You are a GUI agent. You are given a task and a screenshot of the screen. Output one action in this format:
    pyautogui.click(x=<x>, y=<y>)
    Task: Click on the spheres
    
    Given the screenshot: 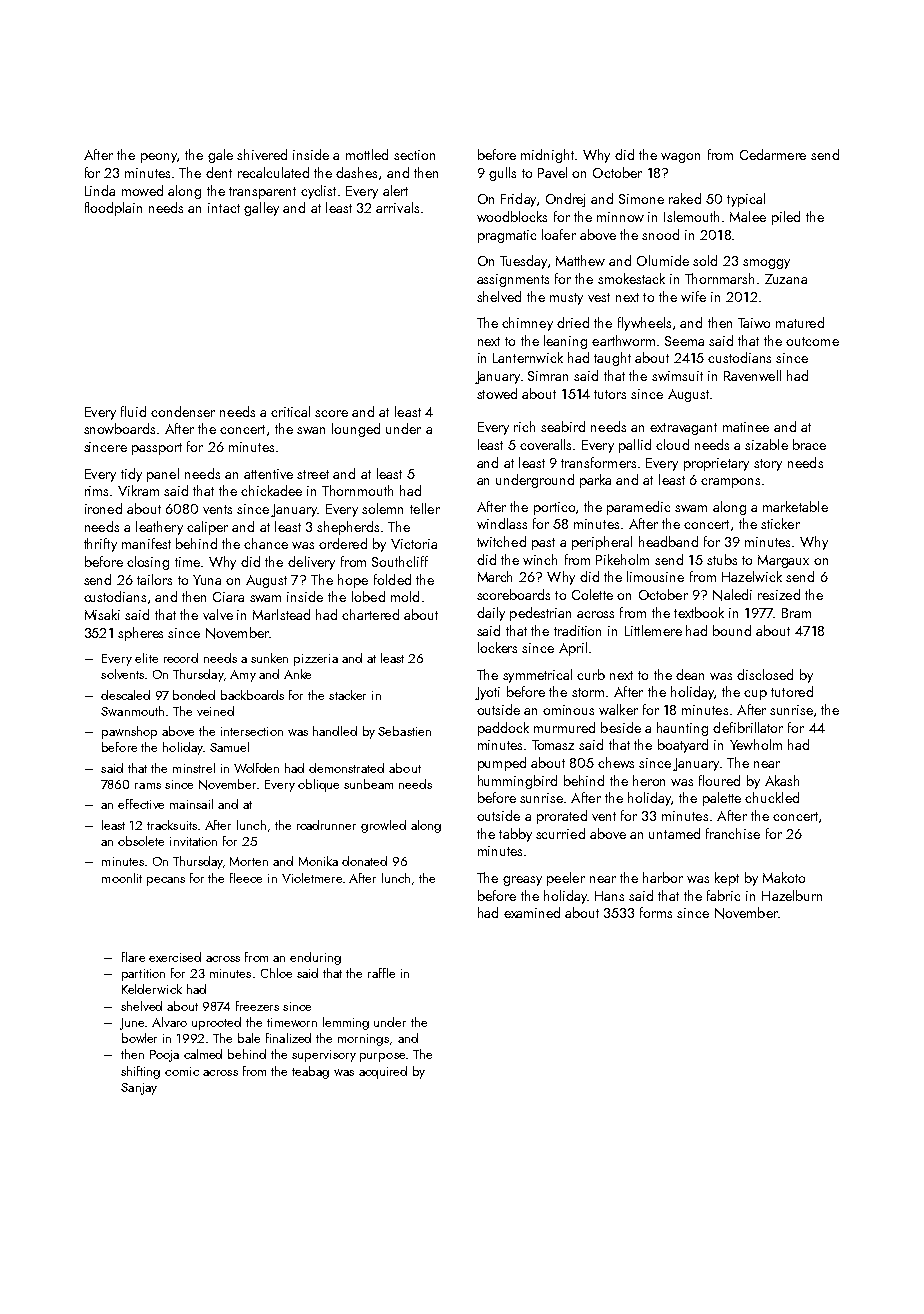 What is the action you would take?
    pyautogui.click(x=140, y=634)
